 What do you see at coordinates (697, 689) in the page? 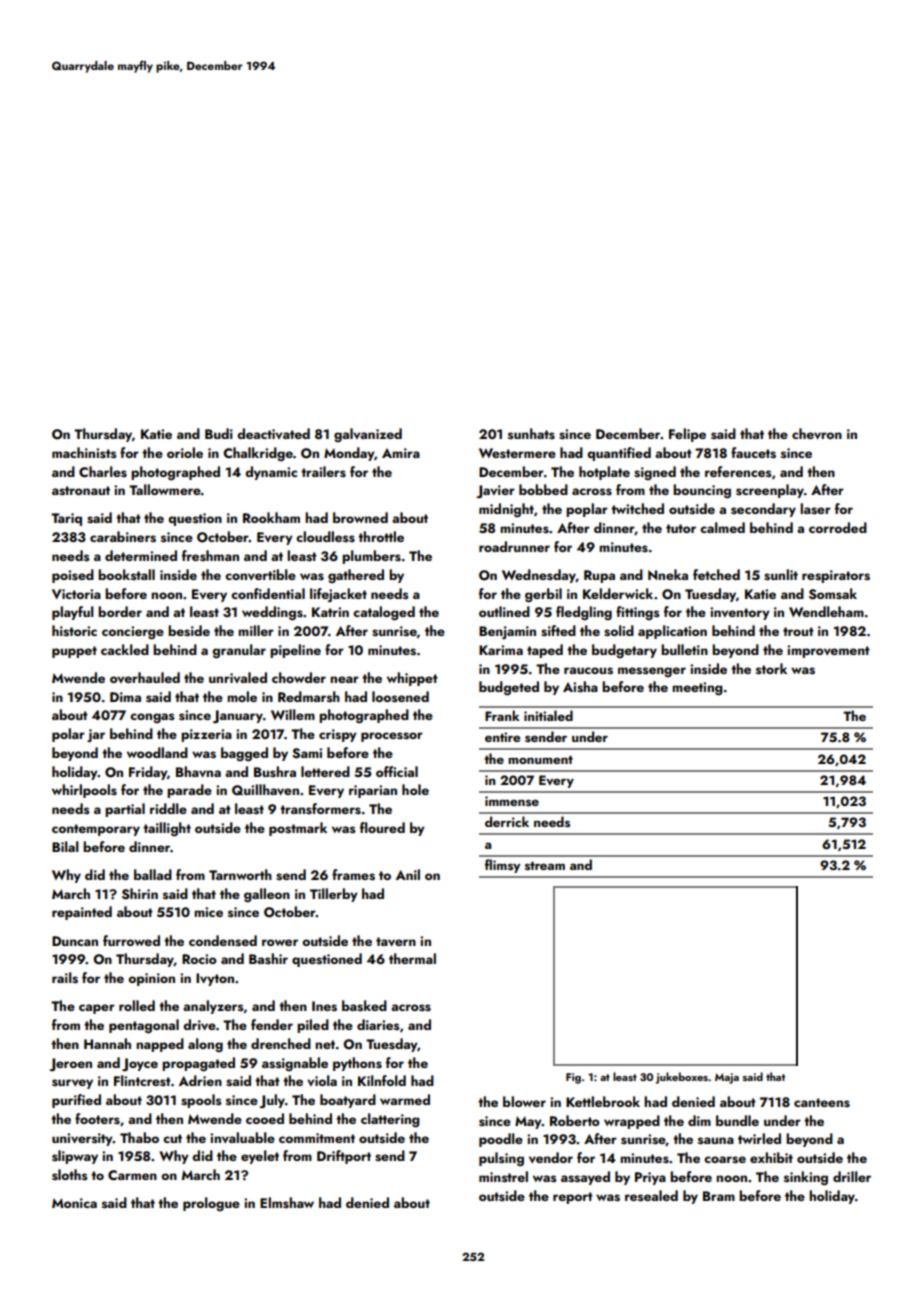
I see `meeting` at bounding box center [697, 689].
